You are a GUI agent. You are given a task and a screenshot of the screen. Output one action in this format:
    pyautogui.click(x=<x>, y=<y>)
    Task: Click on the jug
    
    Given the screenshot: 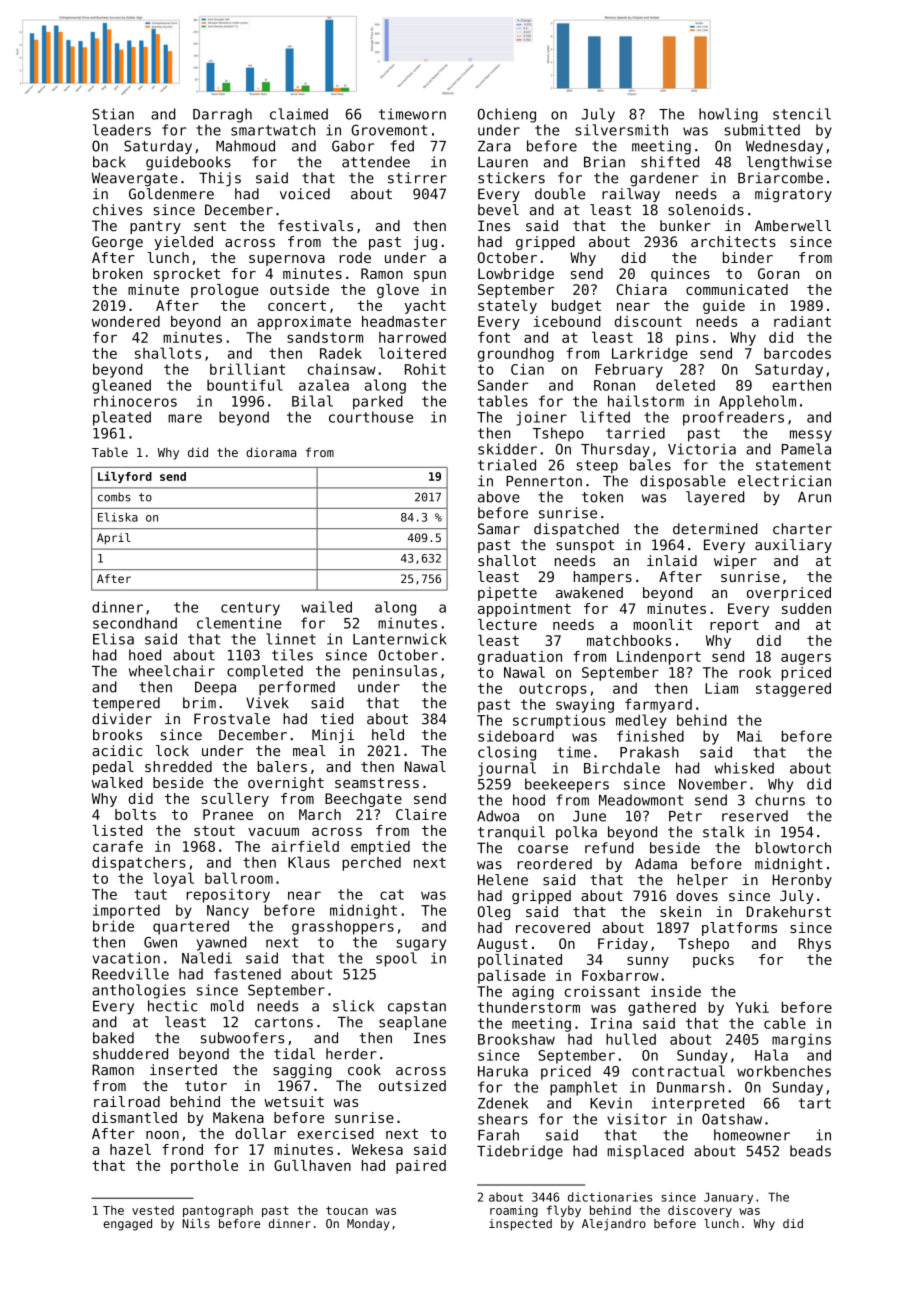 What is the action you would take?
    pyautogui.click(x=425, y=243)
